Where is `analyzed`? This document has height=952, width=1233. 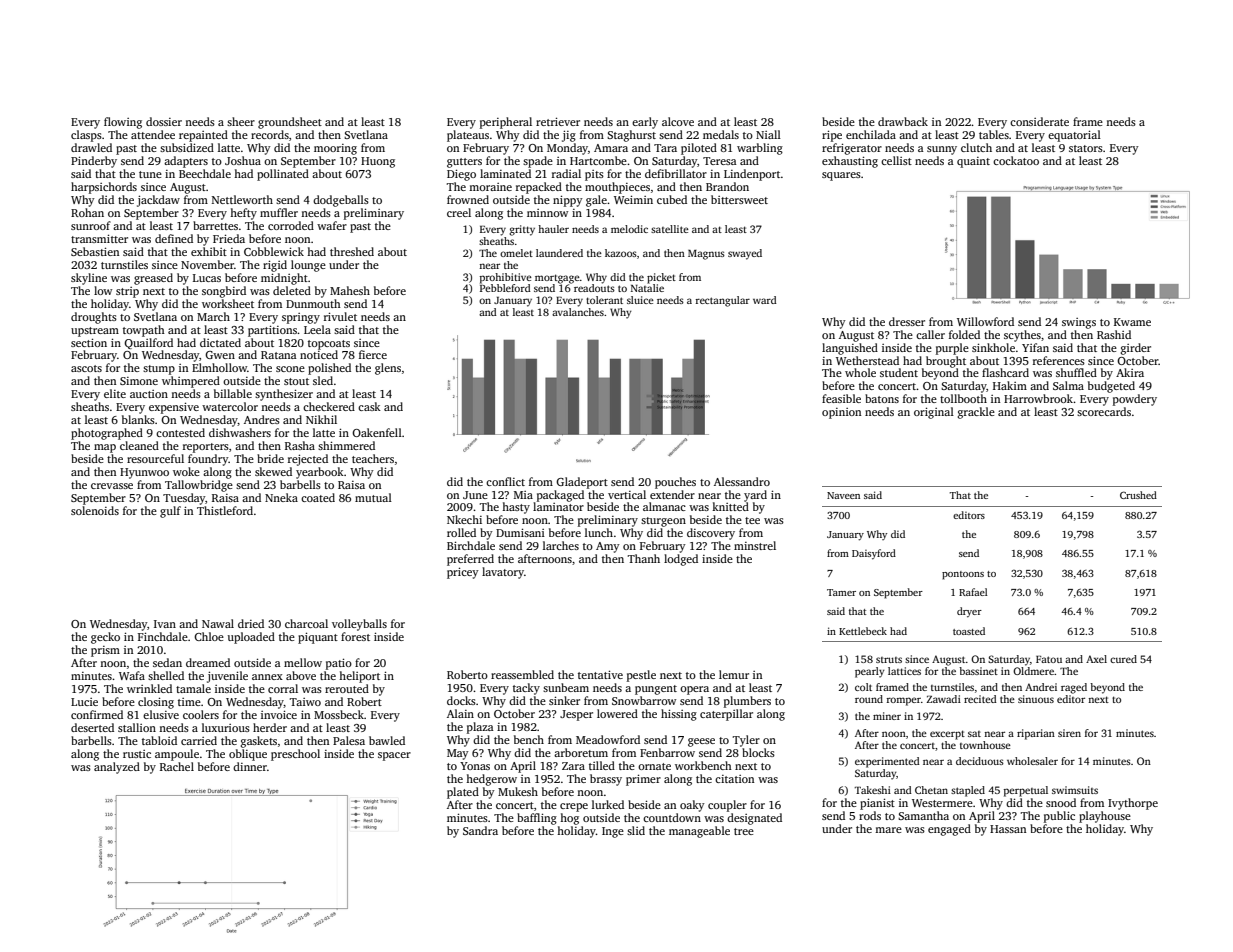
analyzed is located at coordinates (117, 768).
